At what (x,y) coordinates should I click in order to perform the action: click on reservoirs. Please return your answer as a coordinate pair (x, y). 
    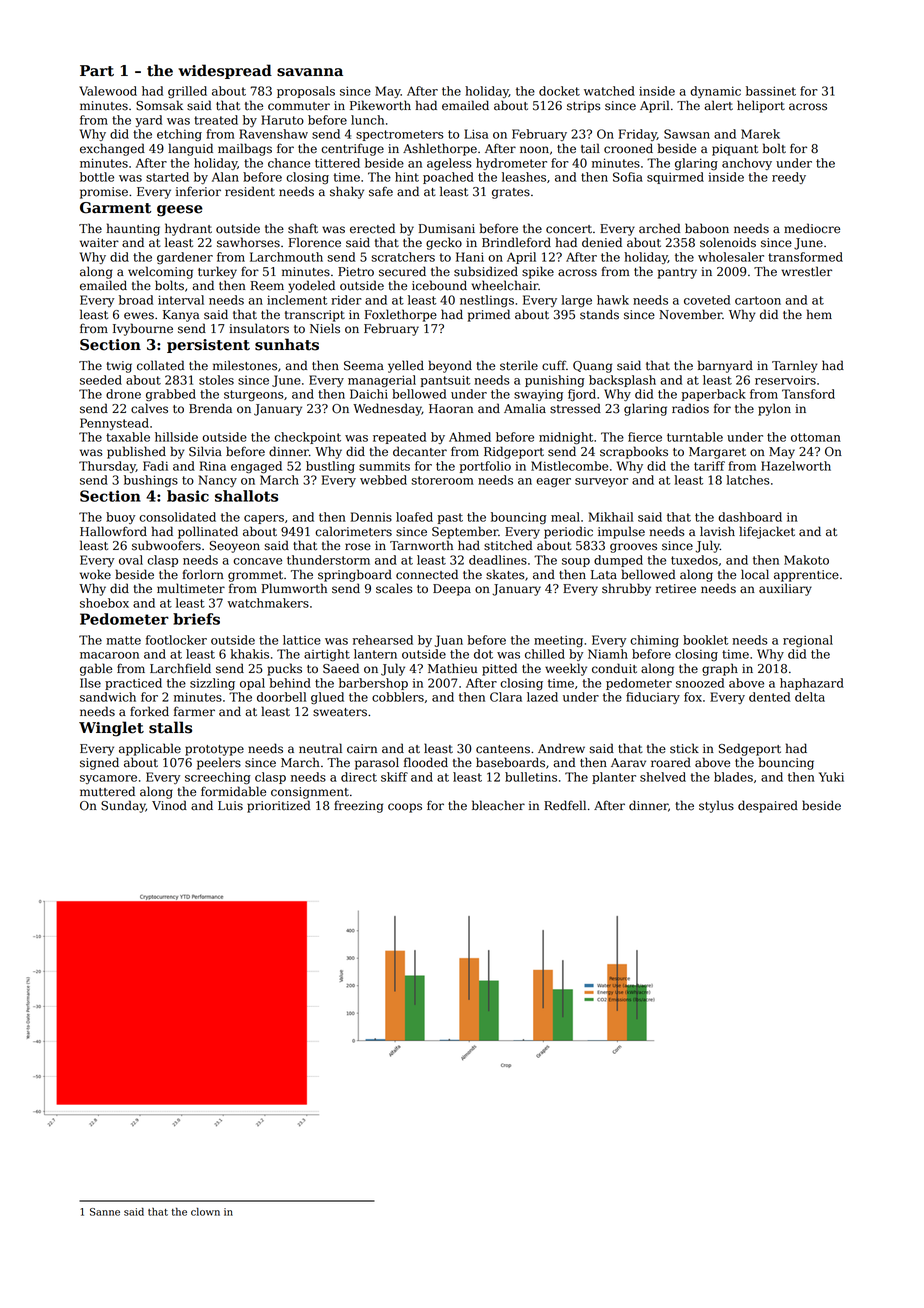
    Looking at the image, I should click on (785, 380).
